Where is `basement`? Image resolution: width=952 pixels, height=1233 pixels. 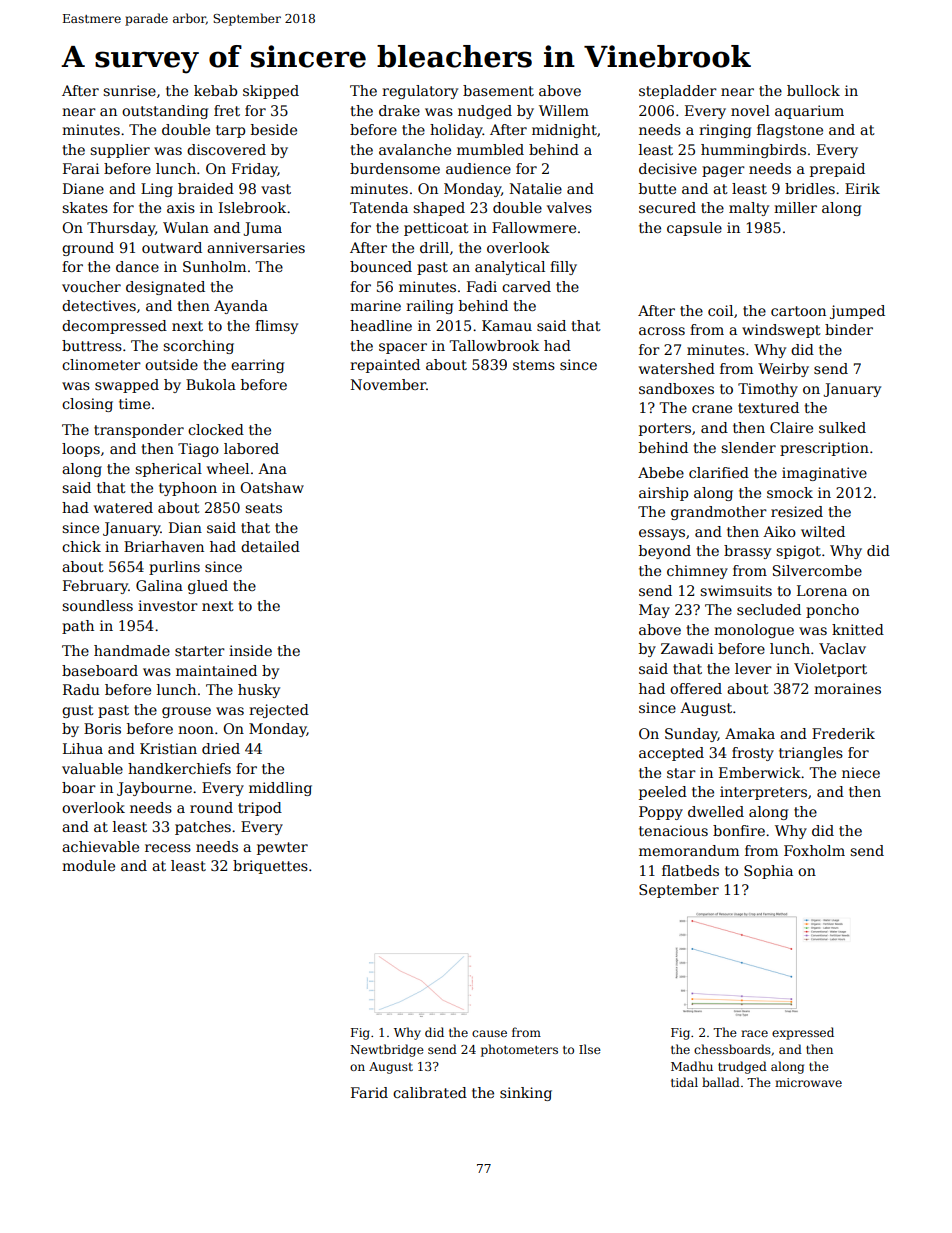 basement is located at coordinates (498, 90).
